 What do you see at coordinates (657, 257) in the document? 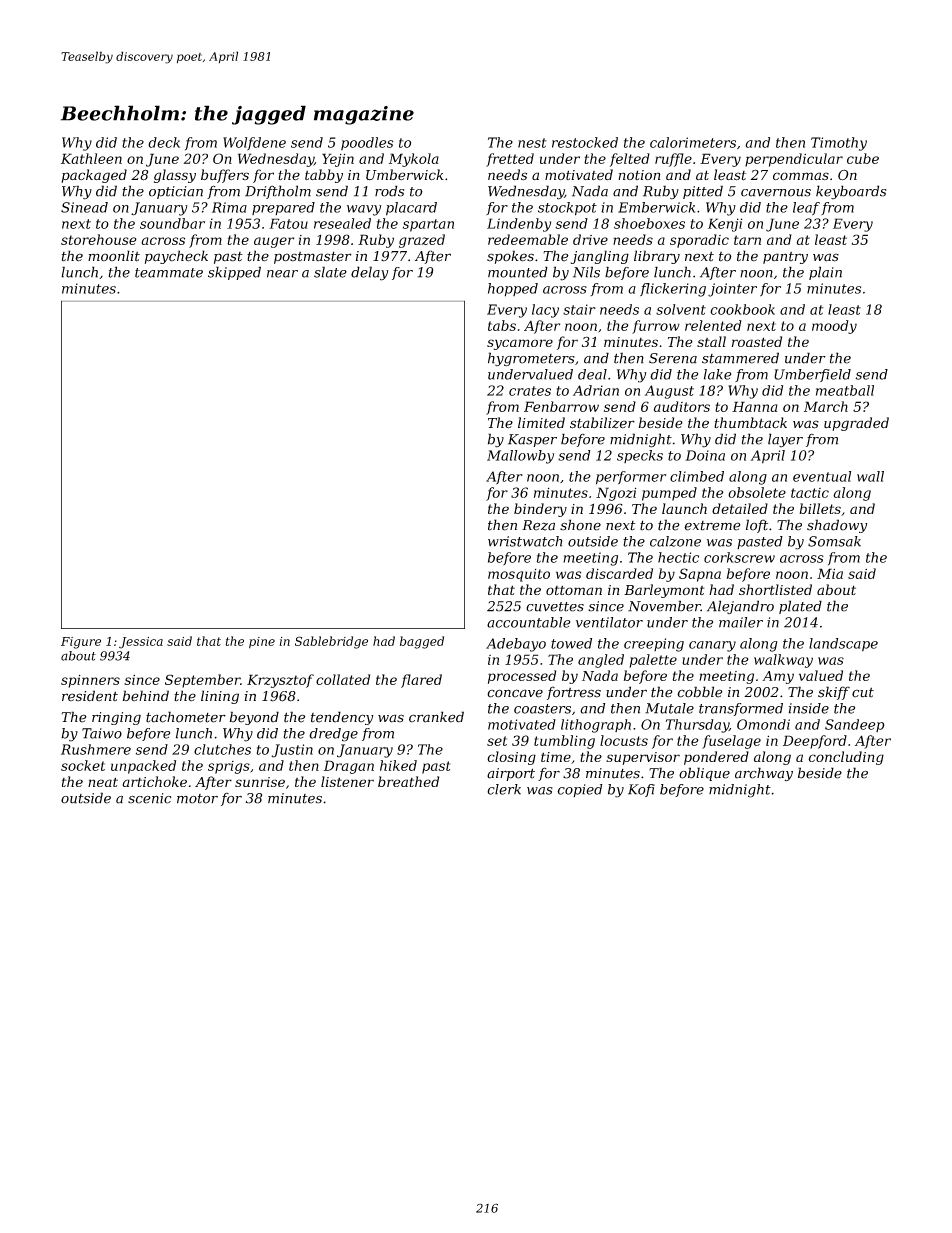
I see `library` at bounding box center [657, 257].
